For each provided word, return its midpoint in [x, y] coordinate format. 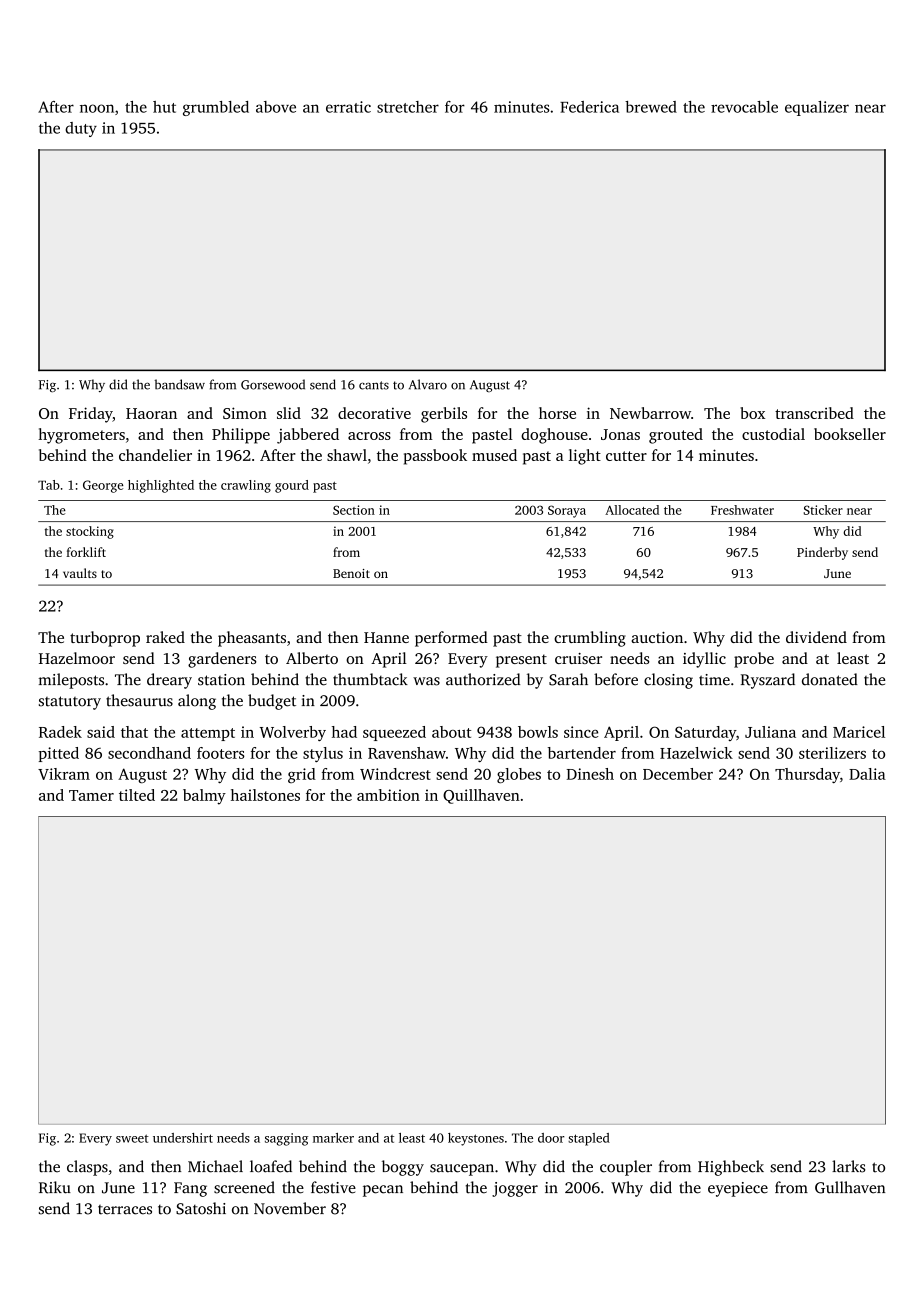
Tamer [91, 795]
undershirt [183, 1138]
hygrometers [81, 436]
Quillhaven [481, 796]
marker [333, 1138]
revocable [744, 107]
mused [494, 455]
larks [848, 1166]
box [752, 413]
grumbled [216, 108]
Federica [589, 107]
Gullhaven [850, 1187]
